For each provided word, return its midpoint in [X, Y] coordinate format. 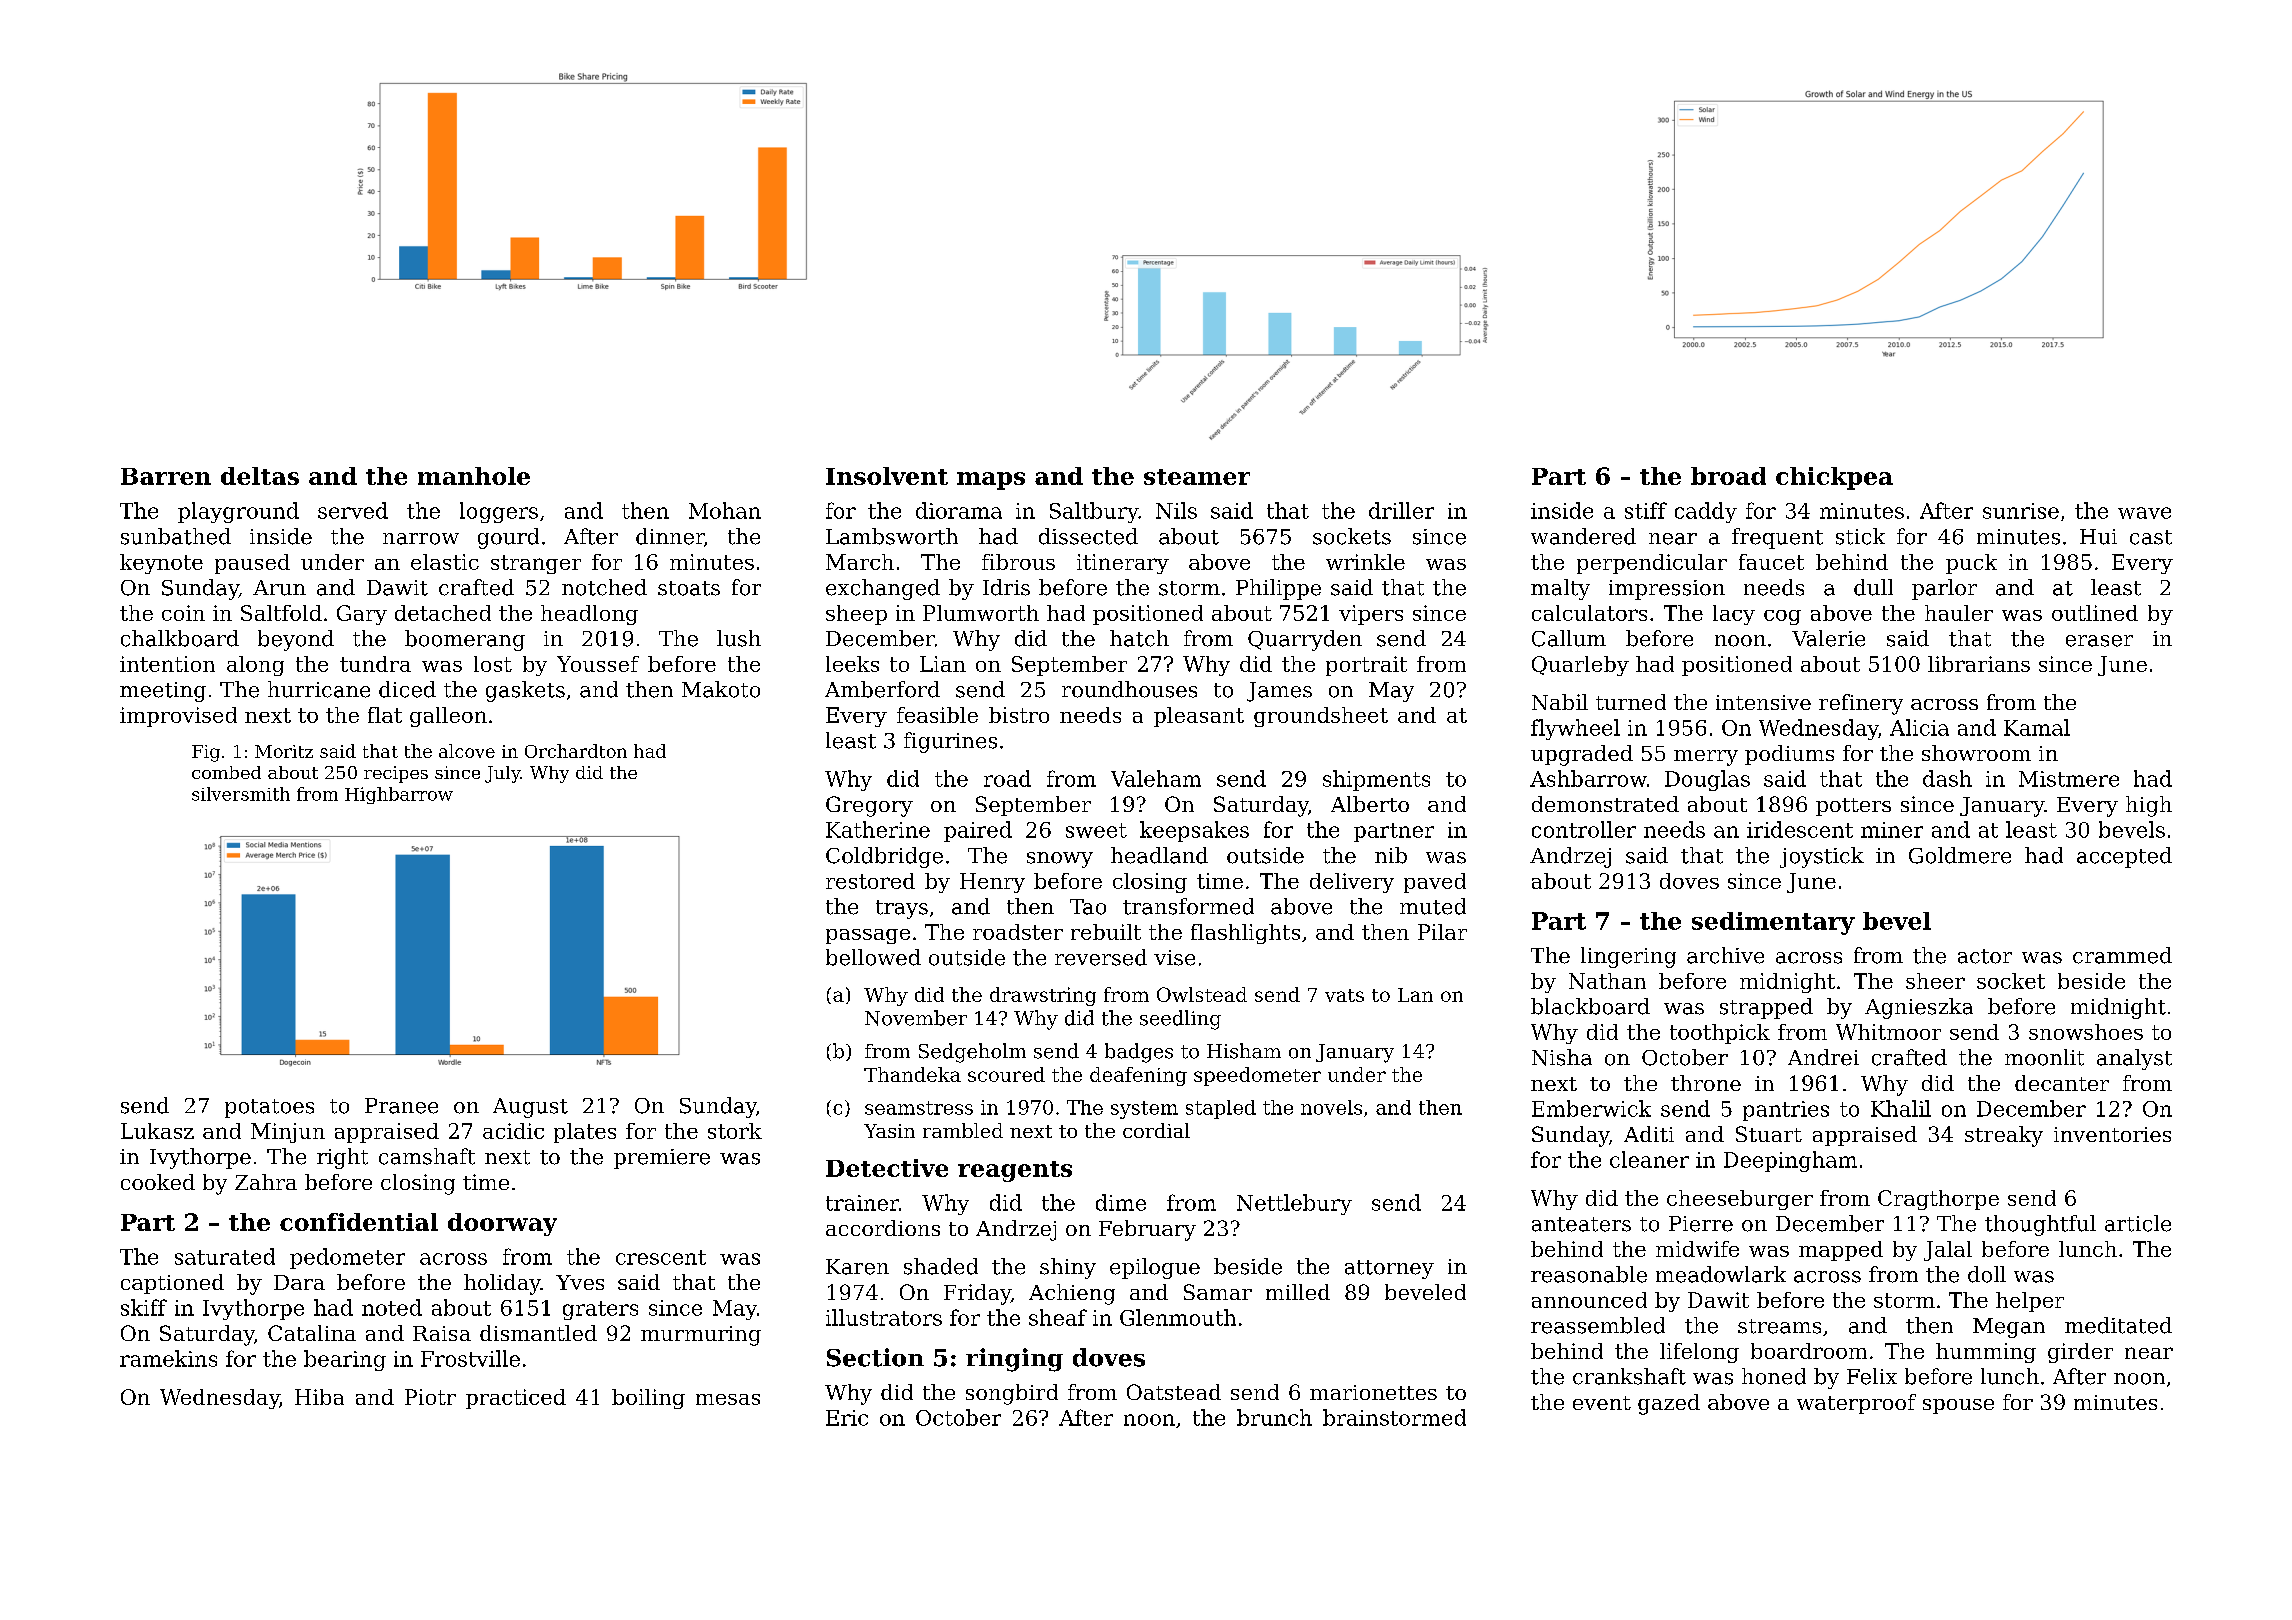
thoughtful [2040, 1225]
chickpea [1834, 478]
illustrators [884, 1317]
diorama [959, 510]
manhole [474, 476]
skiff [144, 1307]
